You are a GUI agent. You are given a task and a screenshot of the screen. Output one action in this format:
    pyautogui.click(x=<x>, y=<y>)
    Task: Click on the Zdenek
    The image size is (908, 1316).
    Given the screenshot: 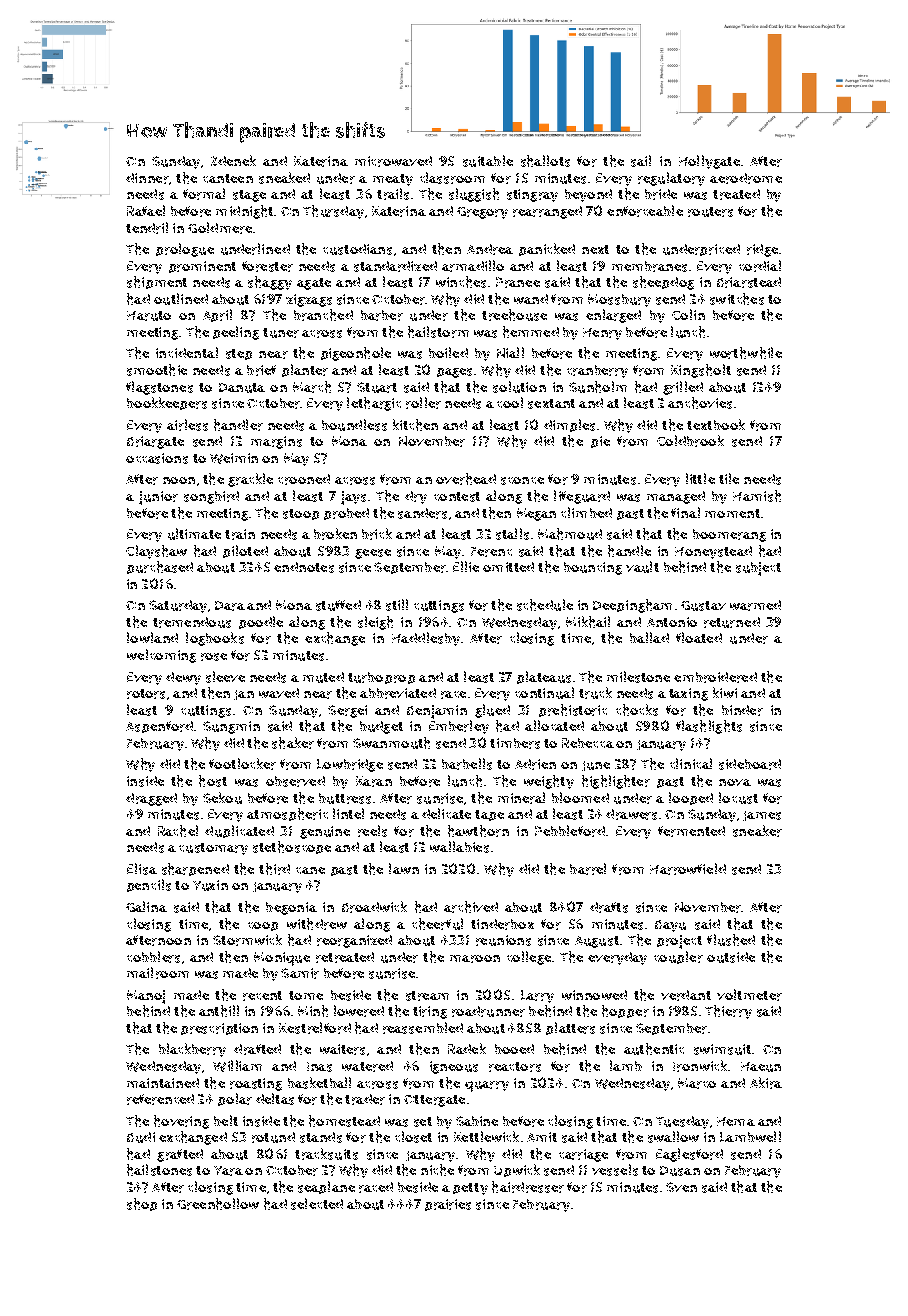 What is the action you would take?
    pyautogui.click(x=233, y=160)
